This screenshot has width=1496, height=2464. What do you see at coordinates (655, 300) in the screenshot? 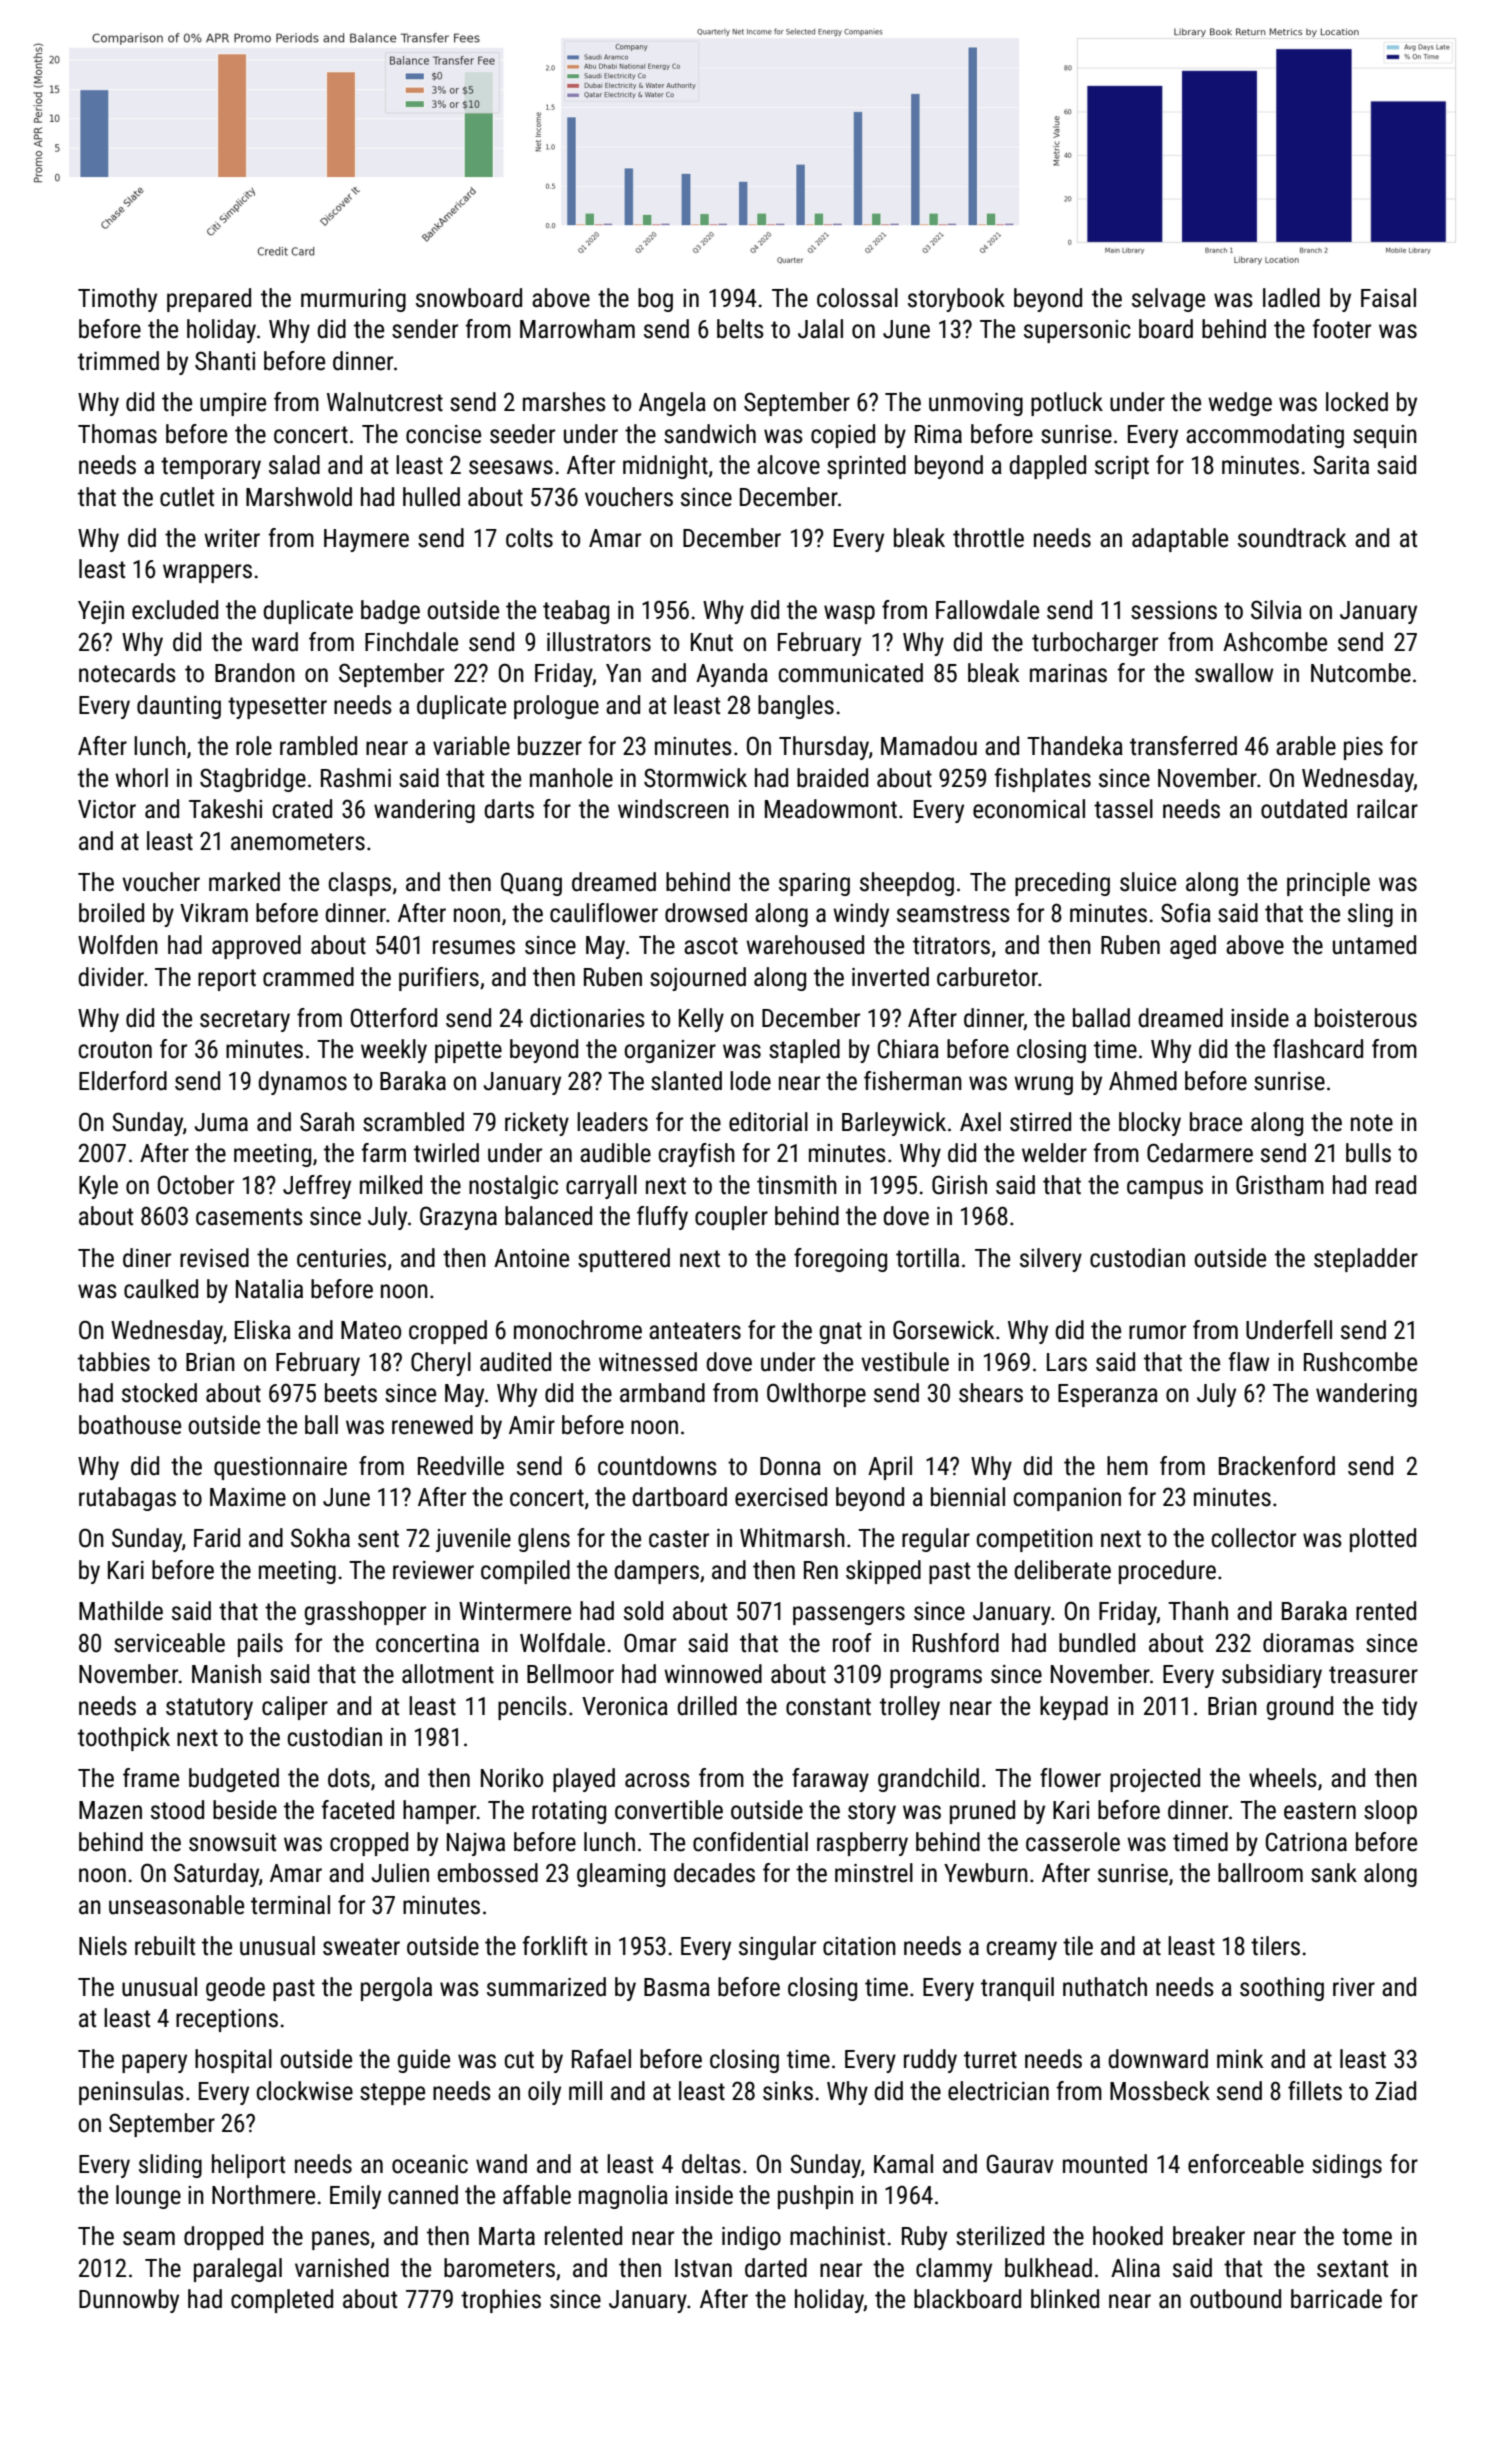
I see `bog` at bounding box center [655, 300].
